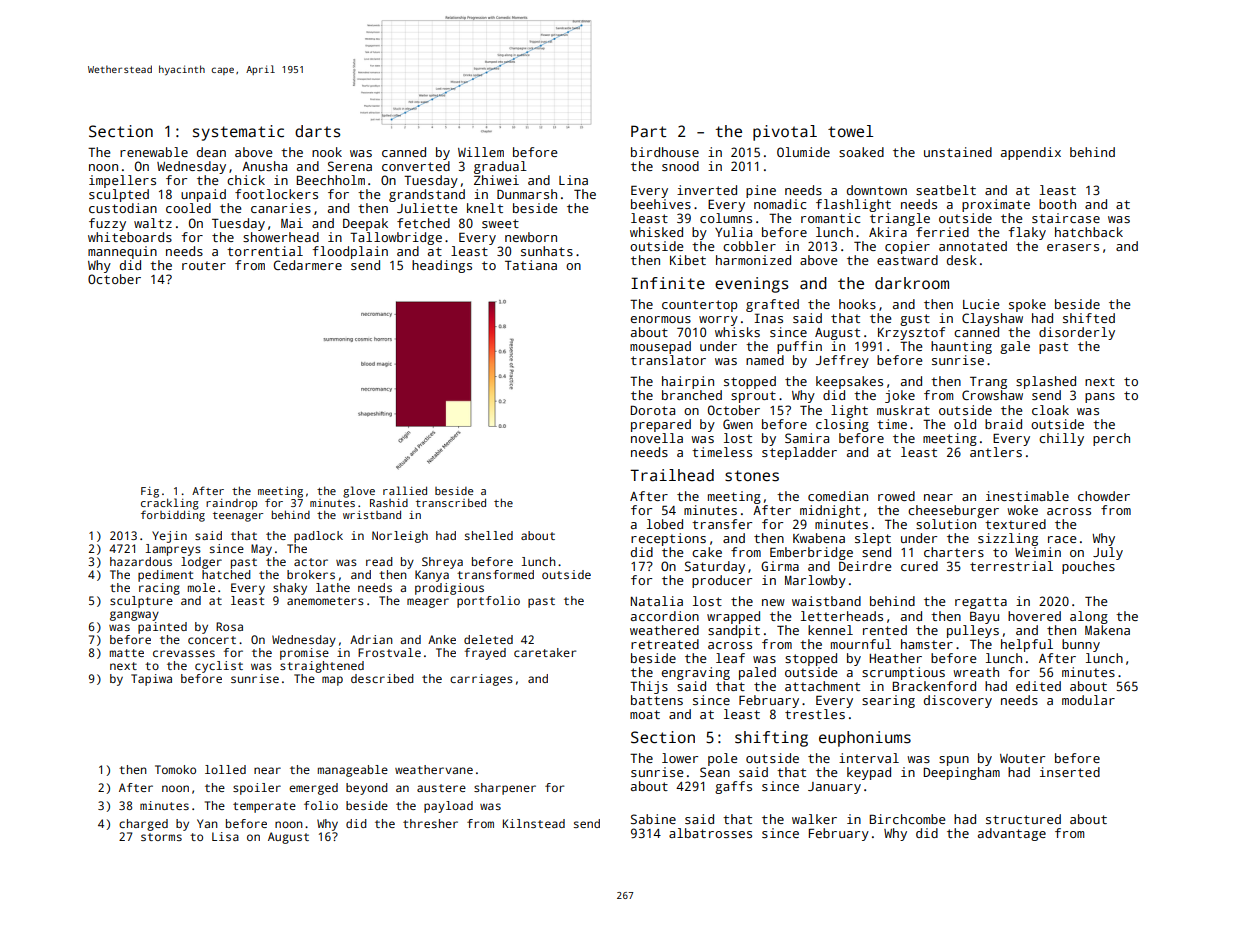  Describe the element at coordinates (123, 208) in the screenshot. I see `custodian` at that location.
